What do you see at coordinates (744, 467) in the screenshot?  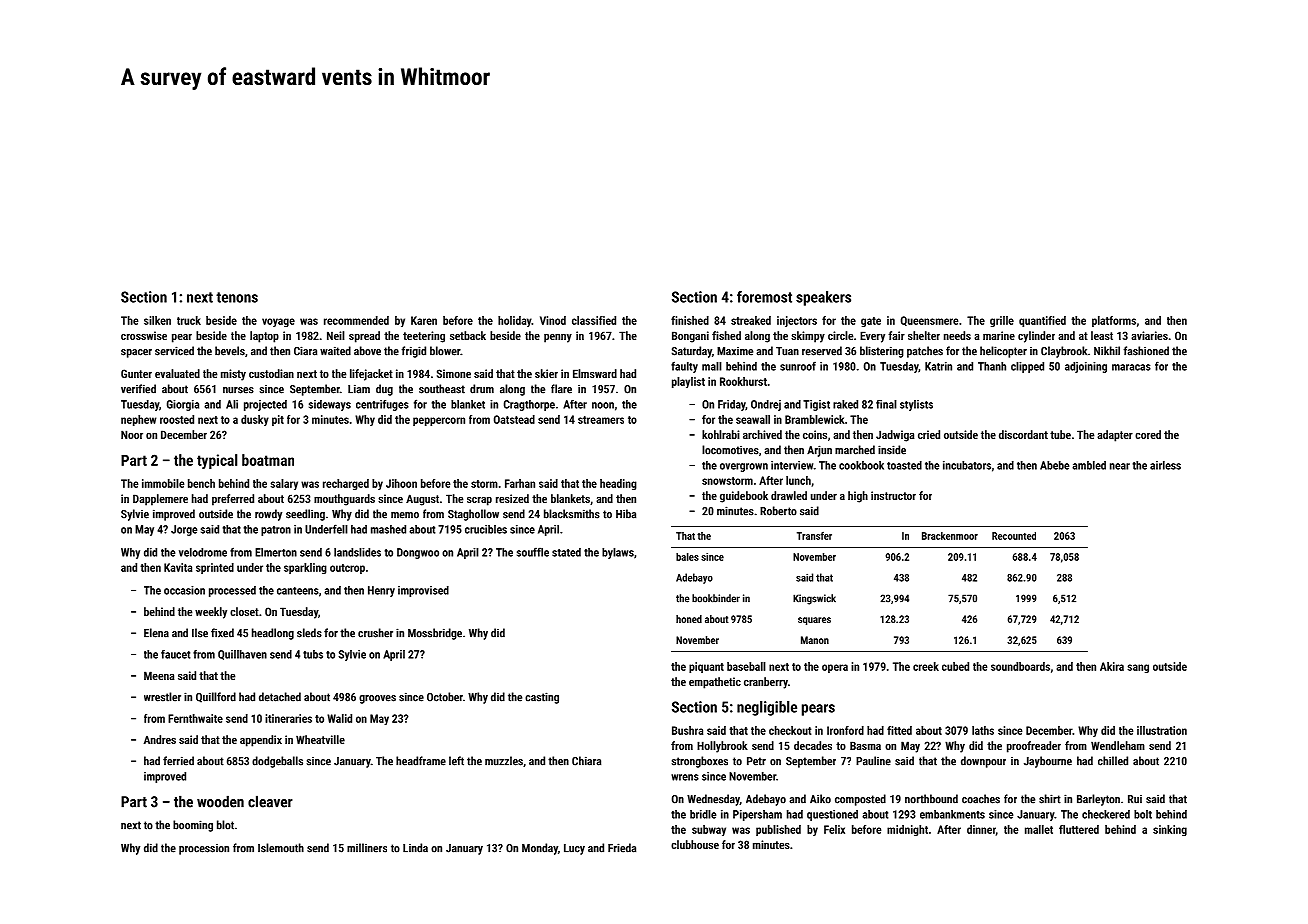 I see `overgrown` at bounding box center [744, 467].
